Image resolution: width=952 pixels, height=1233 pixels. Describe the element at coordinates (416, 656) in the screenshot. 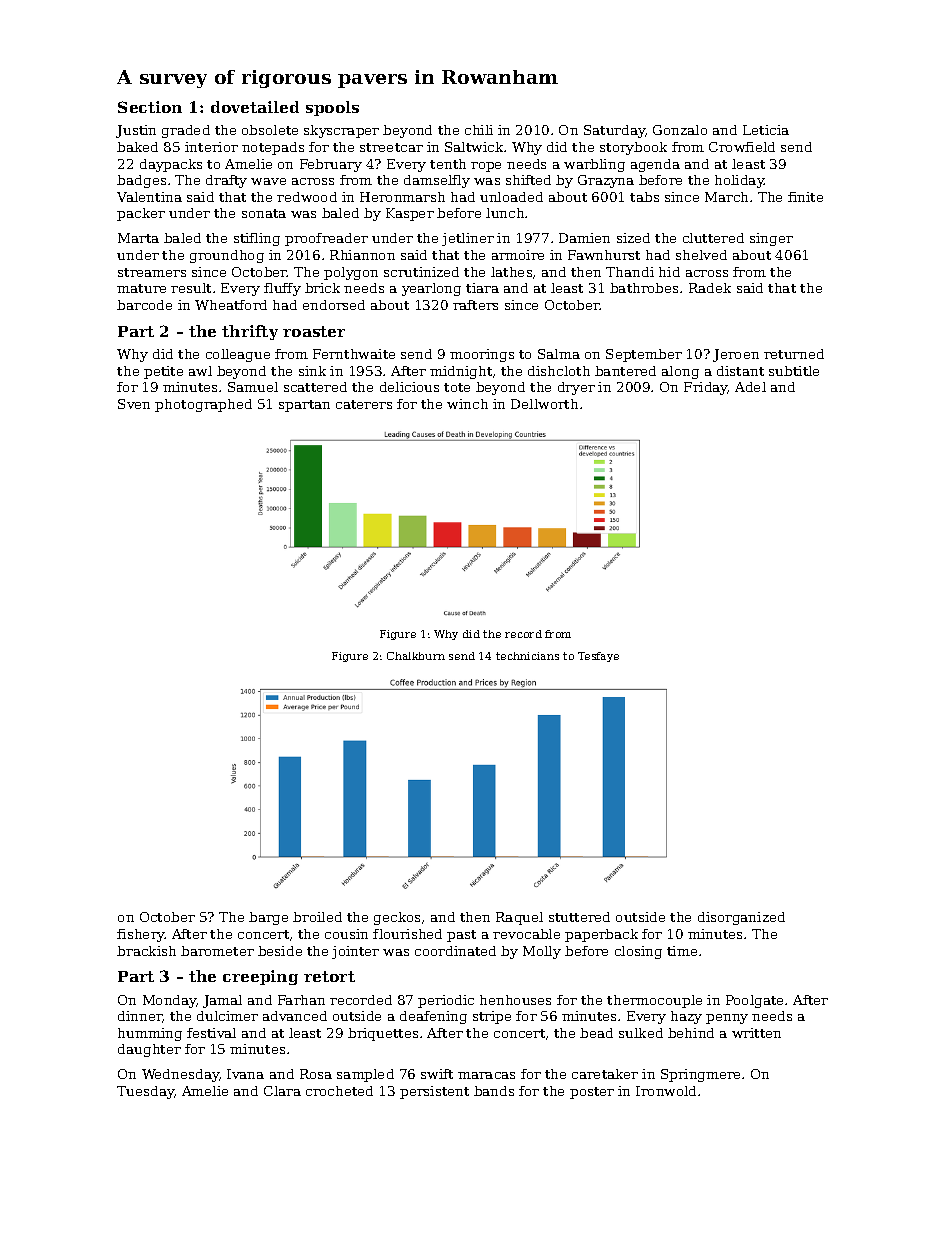

I see `Chalkburn` at that location.
